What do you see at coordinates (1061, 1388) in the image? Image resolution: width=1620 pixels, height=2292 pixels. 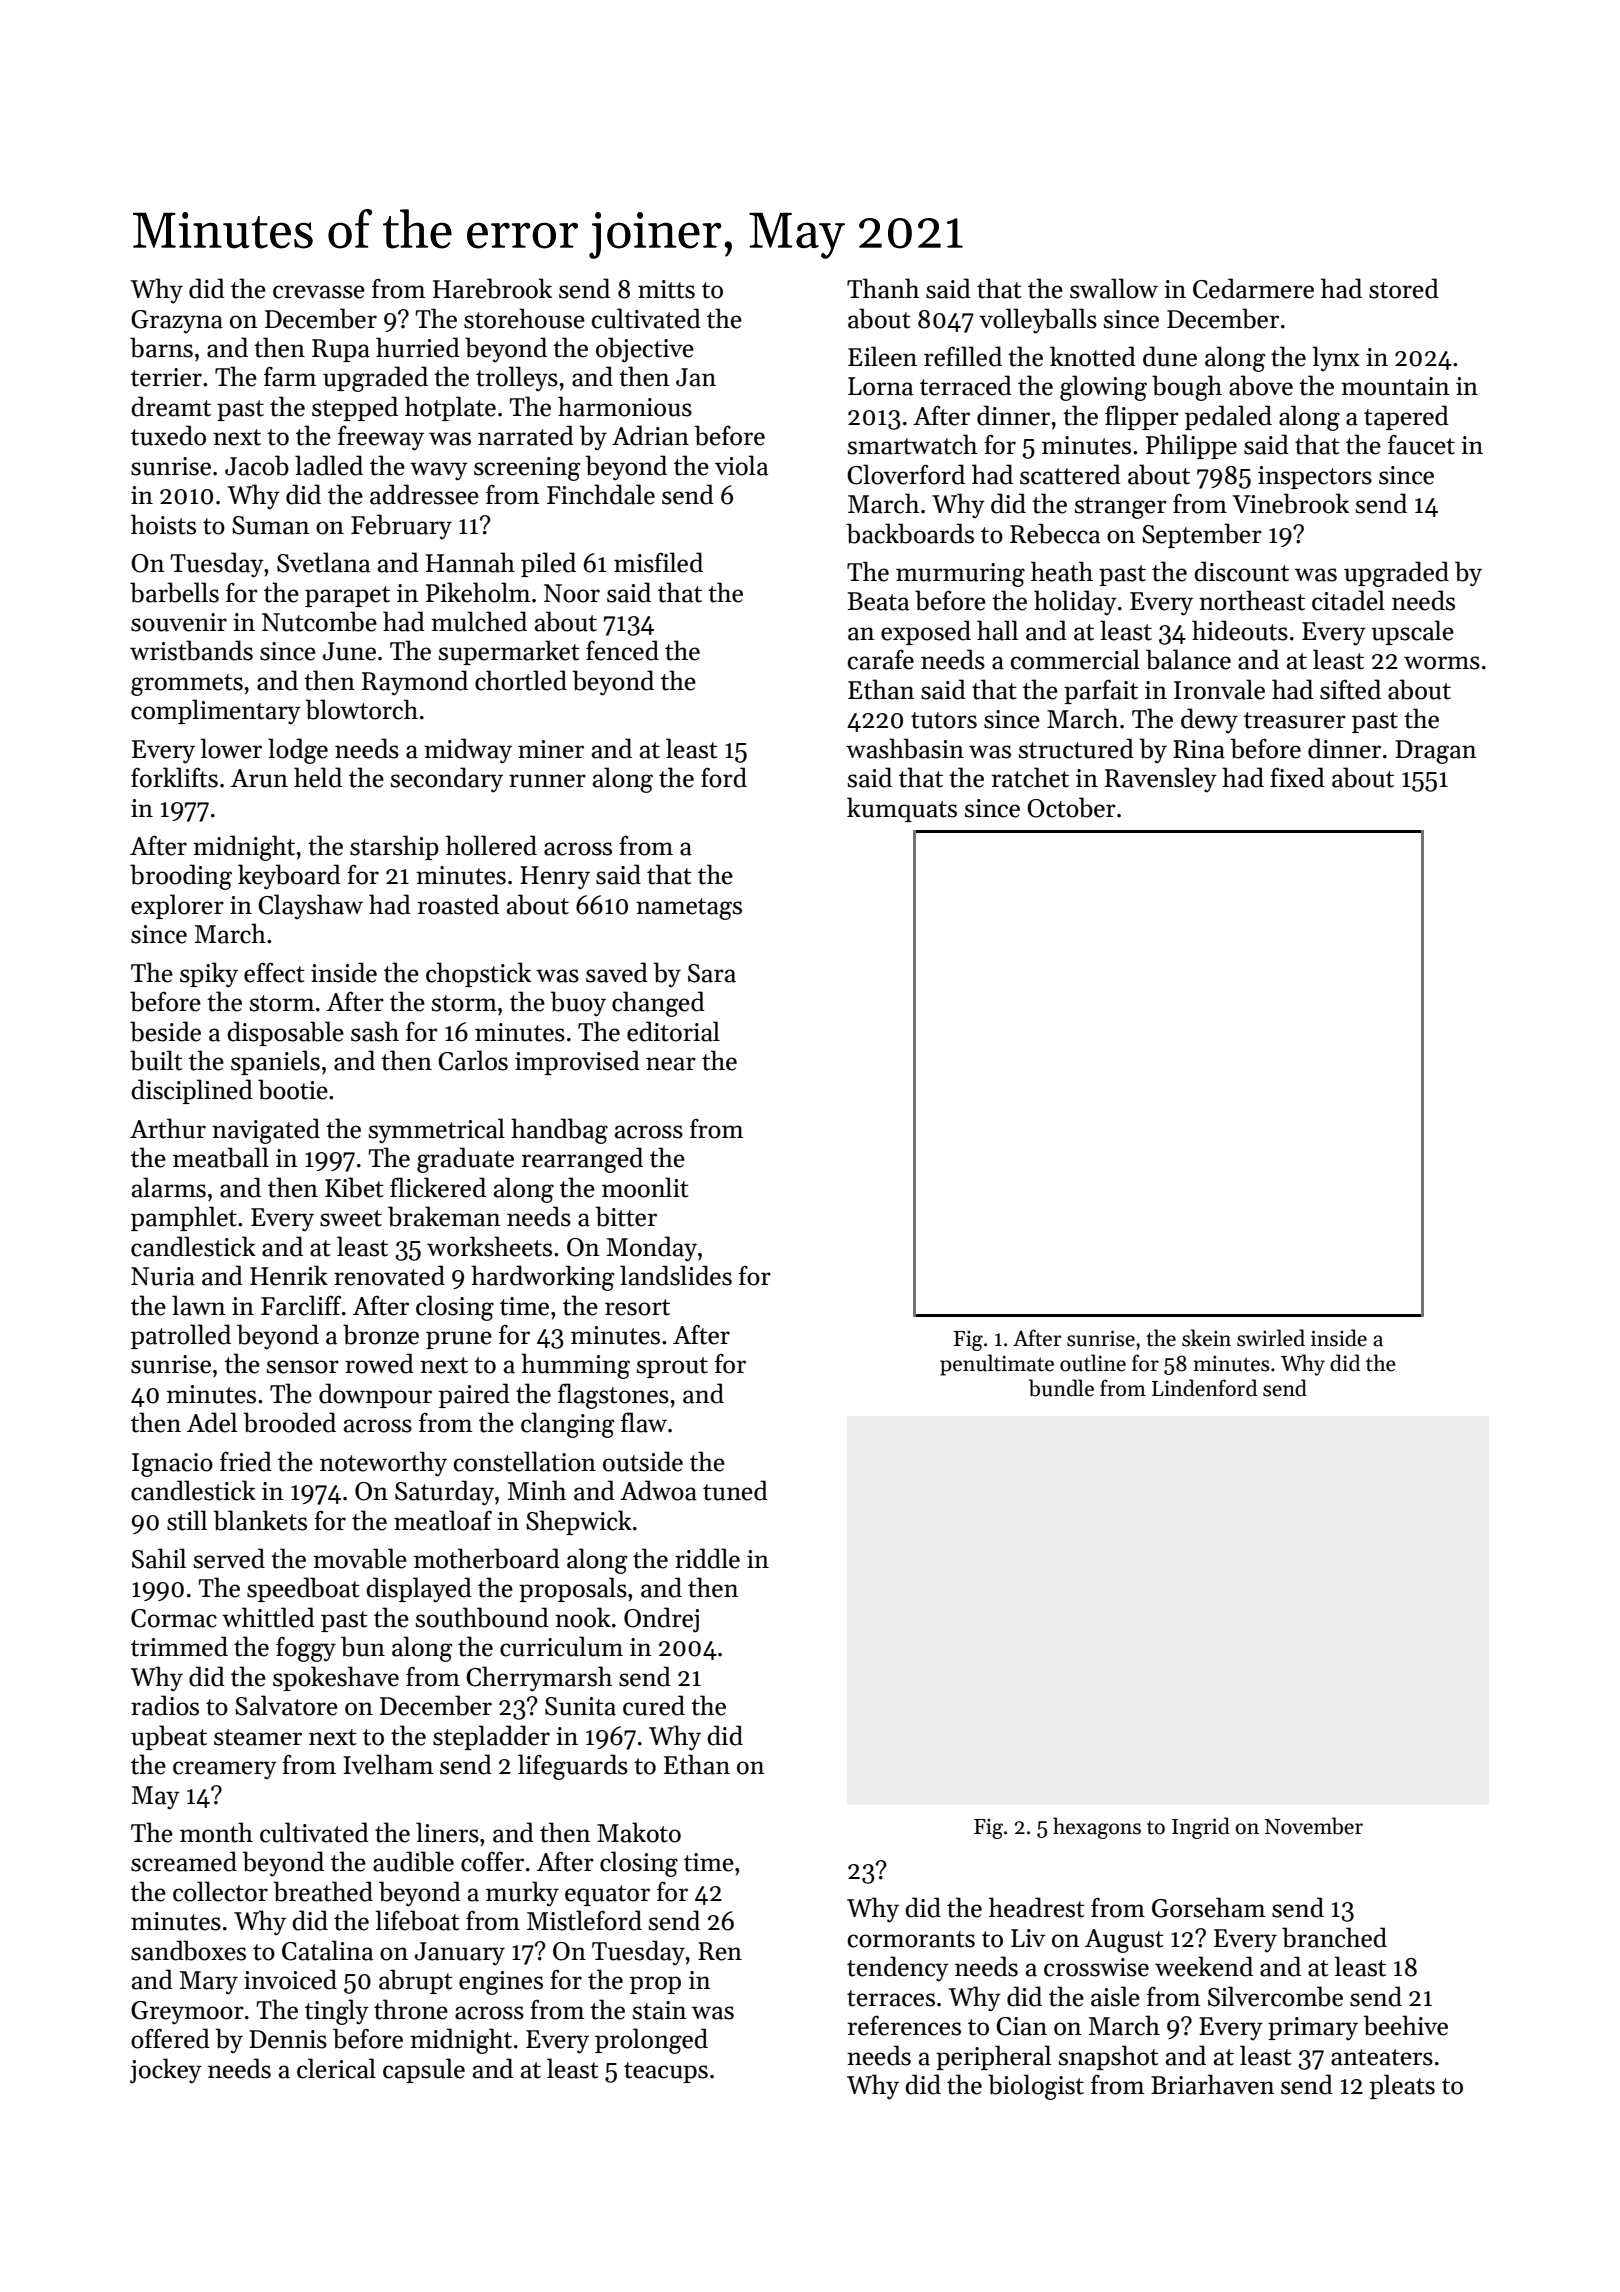 I see `bundle` at bounding box center [1061, 1388].
